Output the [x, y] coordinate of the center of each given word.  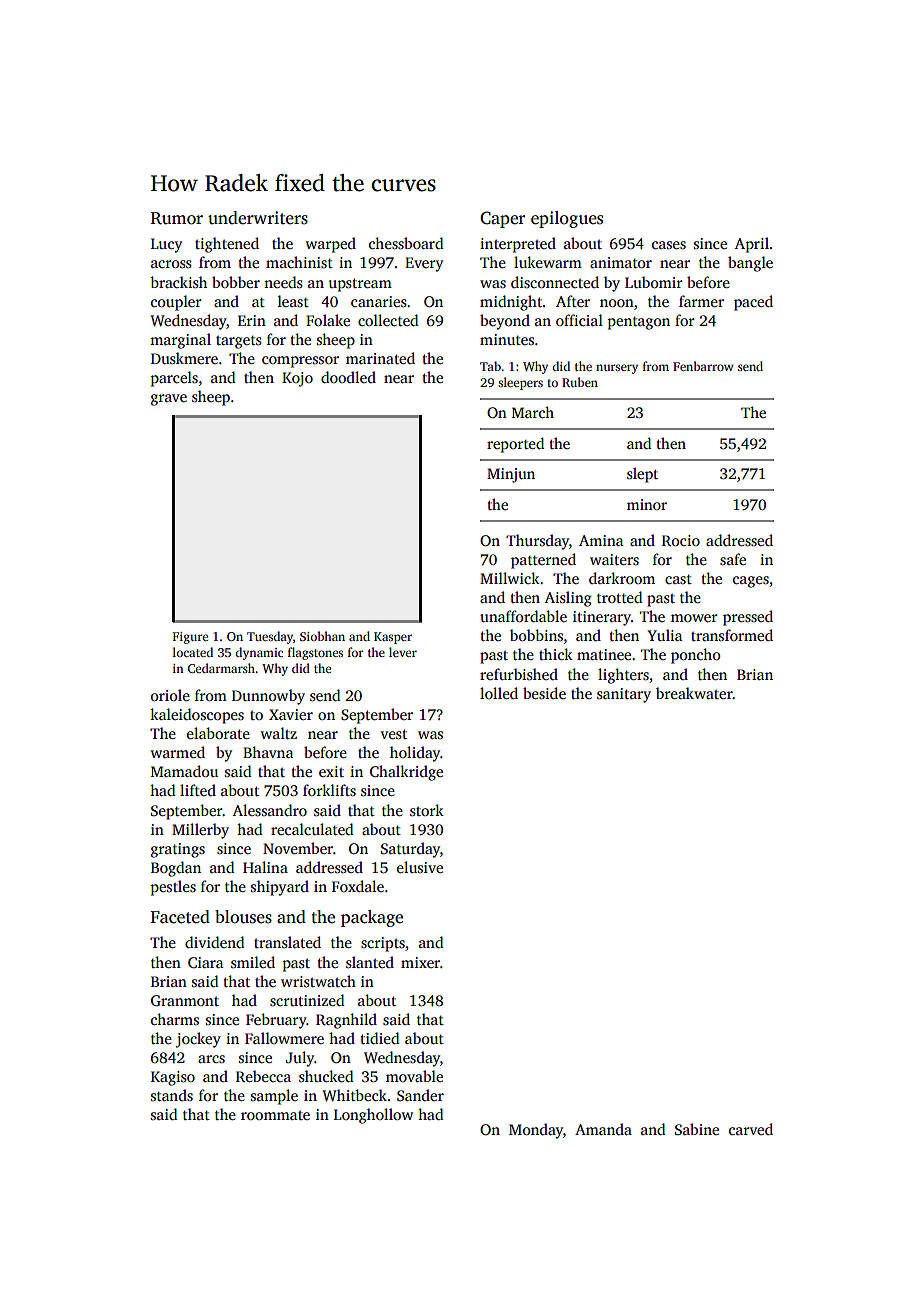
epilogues [567, 219]
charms [175, 1019]
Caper [502, 219]
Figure [190, 638]
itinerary [602, 618]
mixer [420, 962]
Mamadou [184, 771]
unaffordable [523, 616]
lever [403, 652]
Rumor [177, 218]
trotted [619, 597]
